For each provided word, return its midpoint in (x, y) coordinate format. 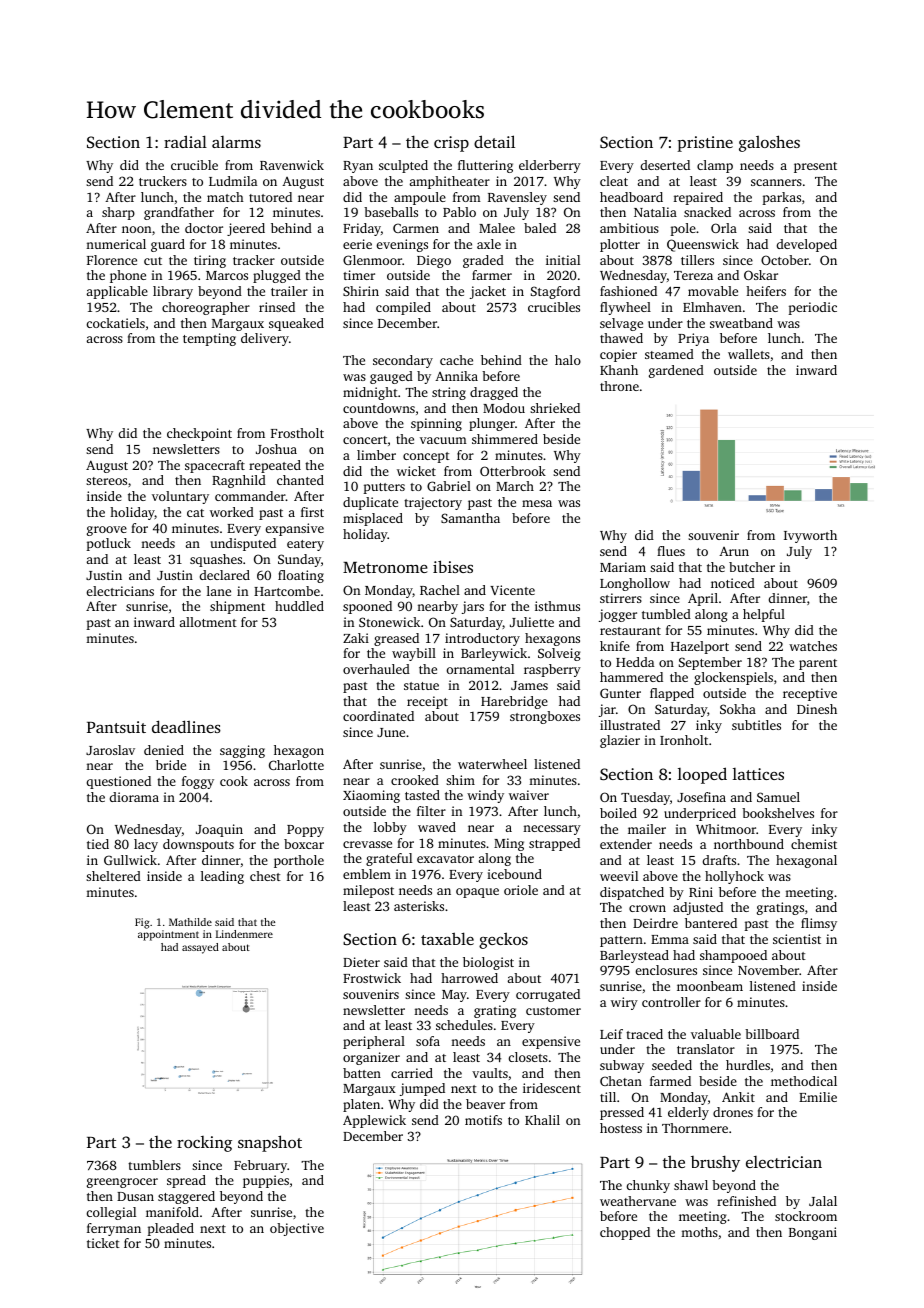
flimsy (819, 924)
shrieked (555, 408)
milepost (368, 891)
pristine (705, 144)
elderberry (550, 166)
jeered (246, 229)
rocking (204, 1144)
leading (222, 877)
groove (107, 531)
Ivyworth (810, 536)
